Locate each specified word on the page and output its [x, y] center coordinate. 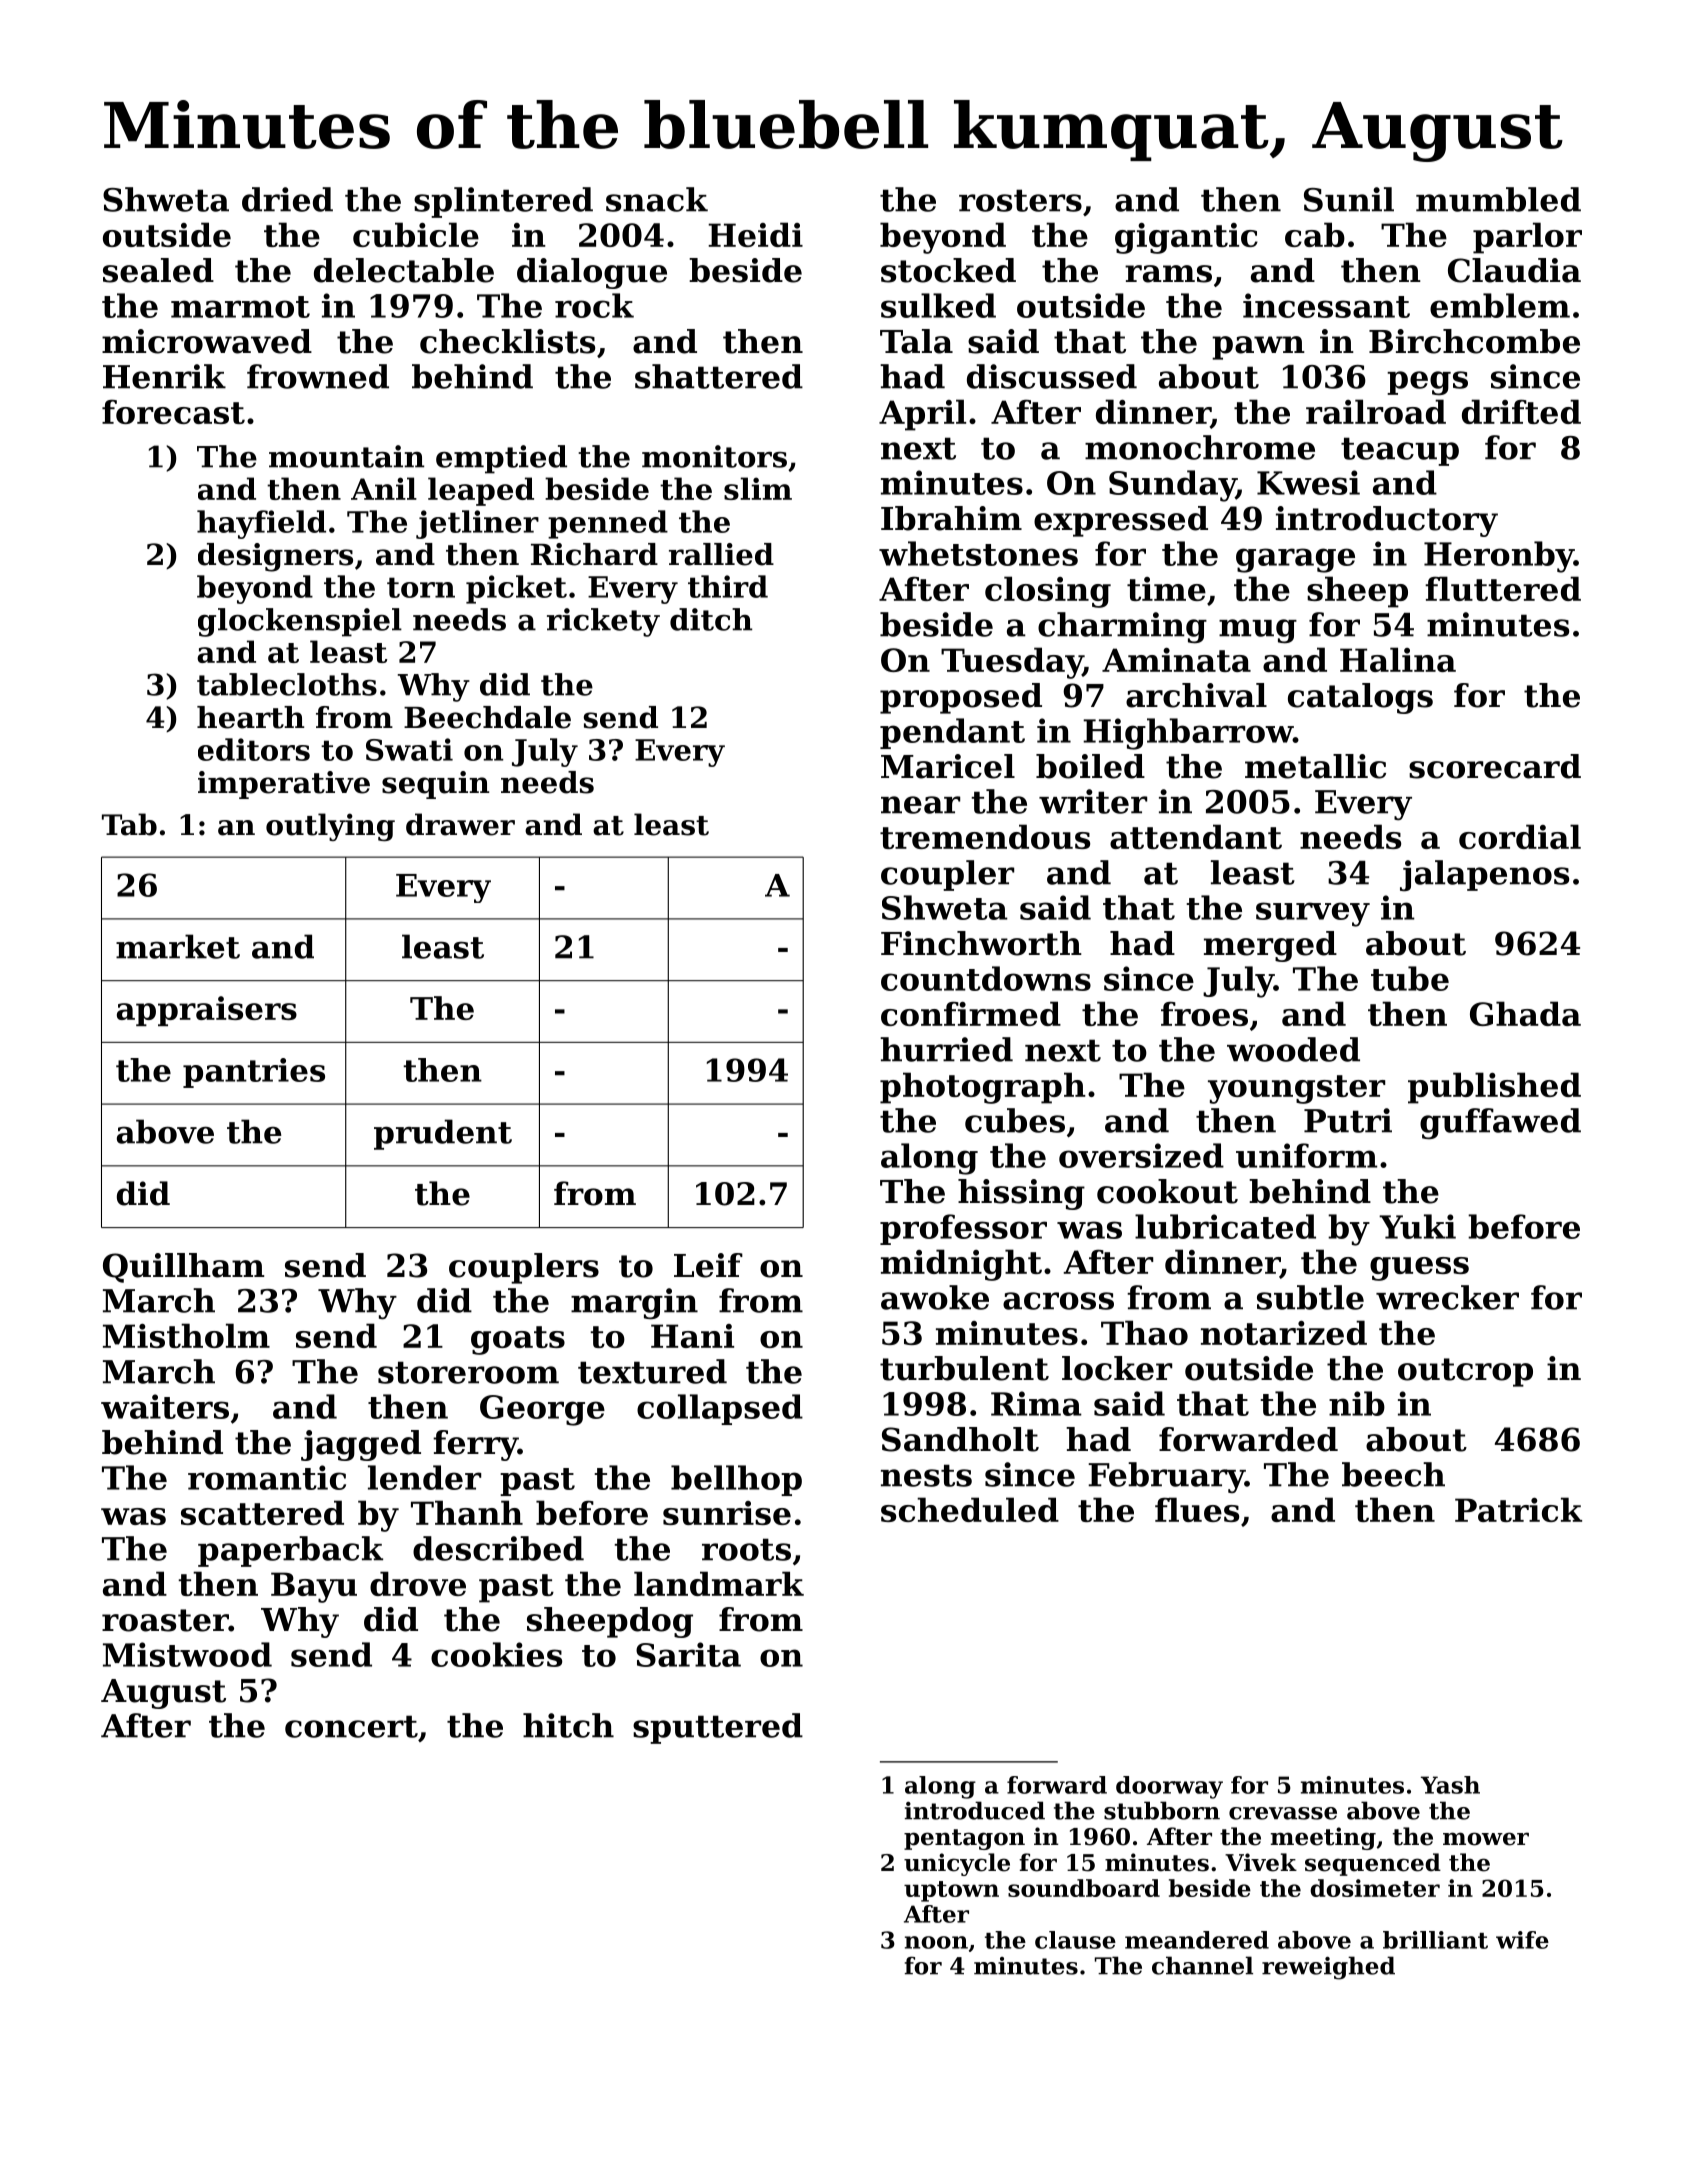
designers [275, 557]
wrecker [1447, 1297]
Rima [1036, 1403]
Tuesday [1012, 663]
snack [657, 199]
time [1166, 589]
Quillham [183, 1268]
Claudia [1514, 270]
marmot [240, 307]
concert [351, 1726]
